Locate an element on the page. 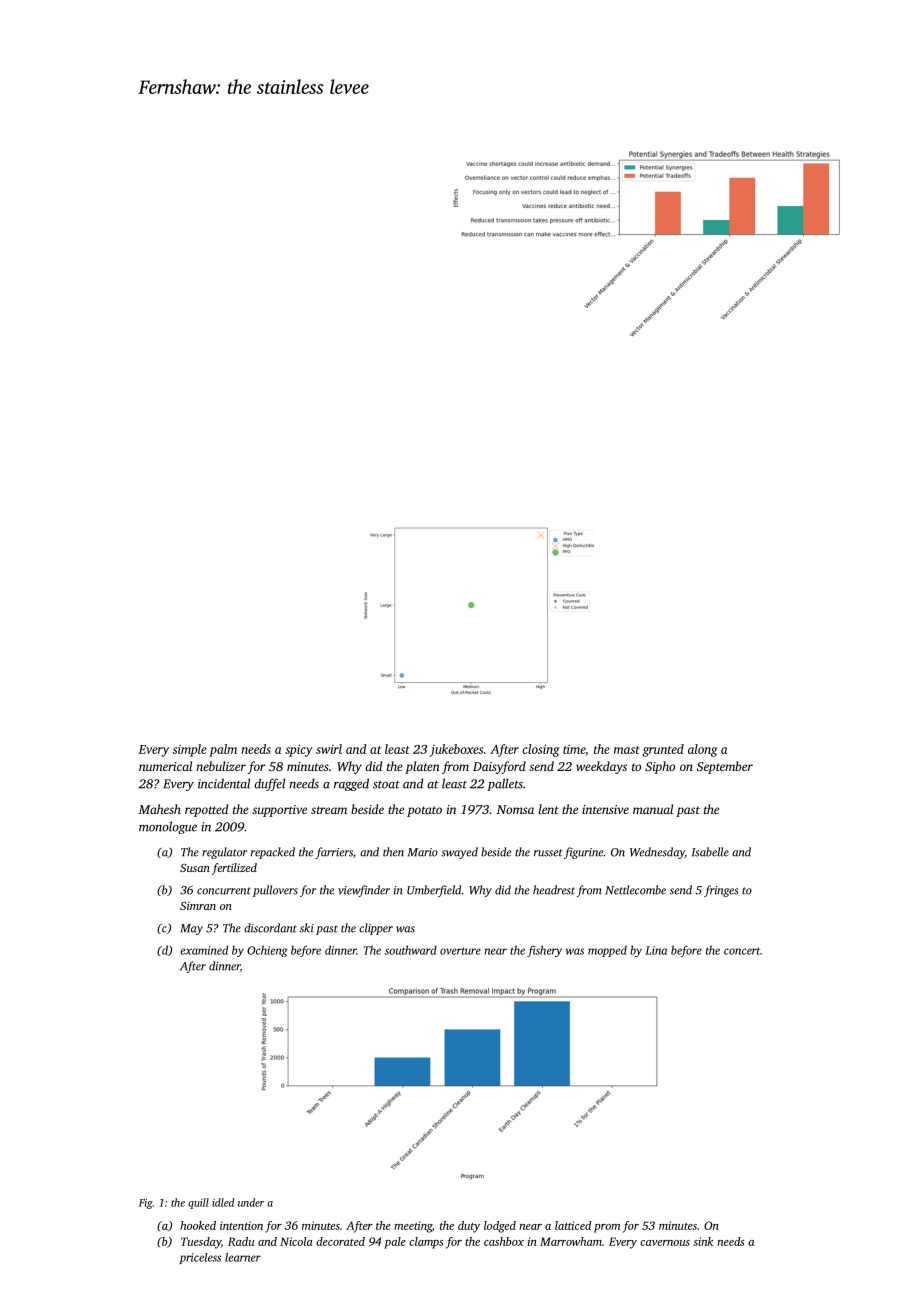 The image size is (908, 1316). hooked is located at coordinates (198, 1225).
